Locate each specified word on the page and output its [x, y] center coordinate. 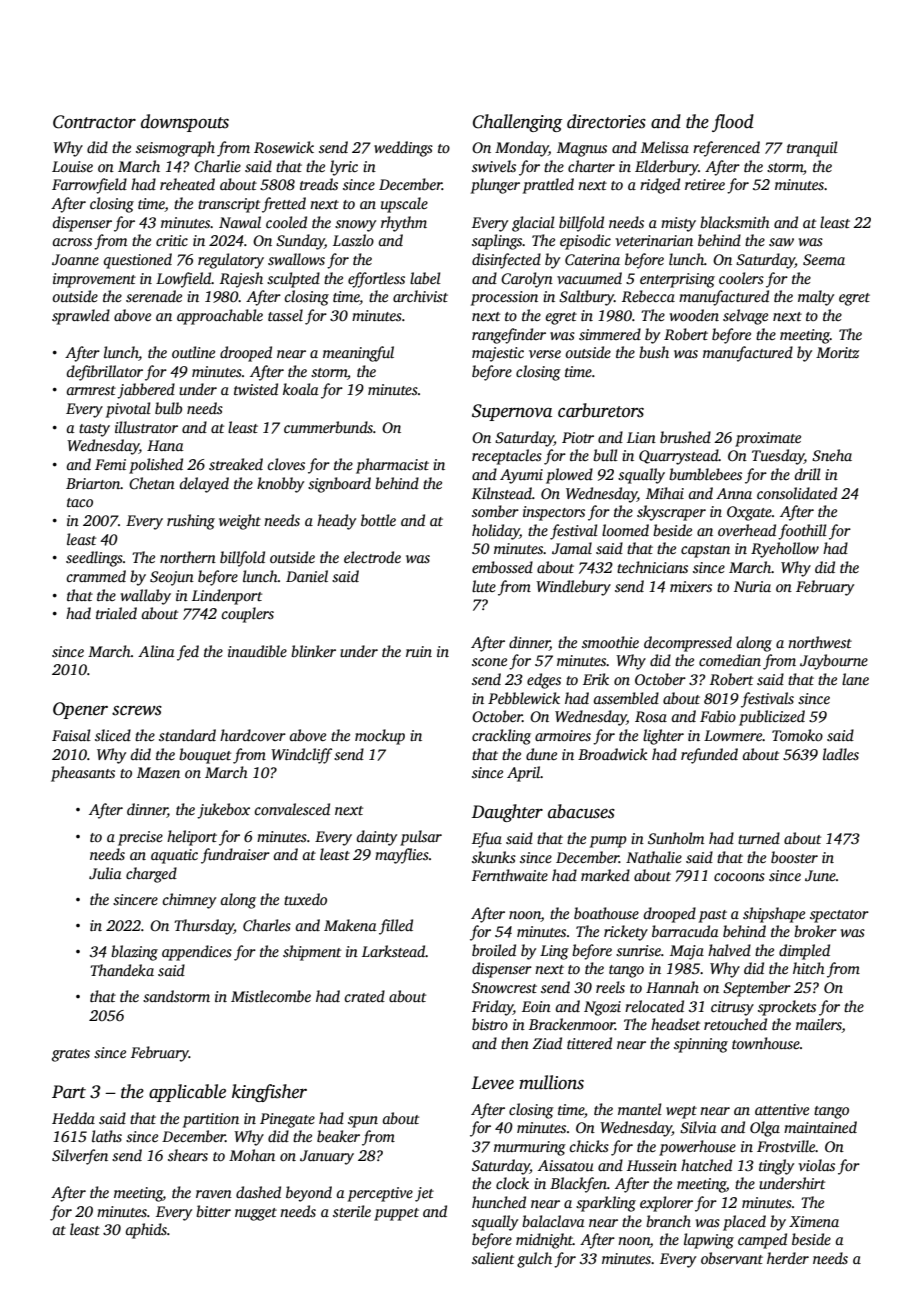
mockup [380, 737]
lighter [663, 737]
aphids [146, 1231]
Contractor [94, 122]
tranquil [812, 149]
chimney [189, 901]
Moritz [837, 352]
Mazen [158, 772]
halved [729, 950]
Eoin [536, 1006]
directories [606, 121]
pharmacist [392, 466]
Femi [110, 464]
